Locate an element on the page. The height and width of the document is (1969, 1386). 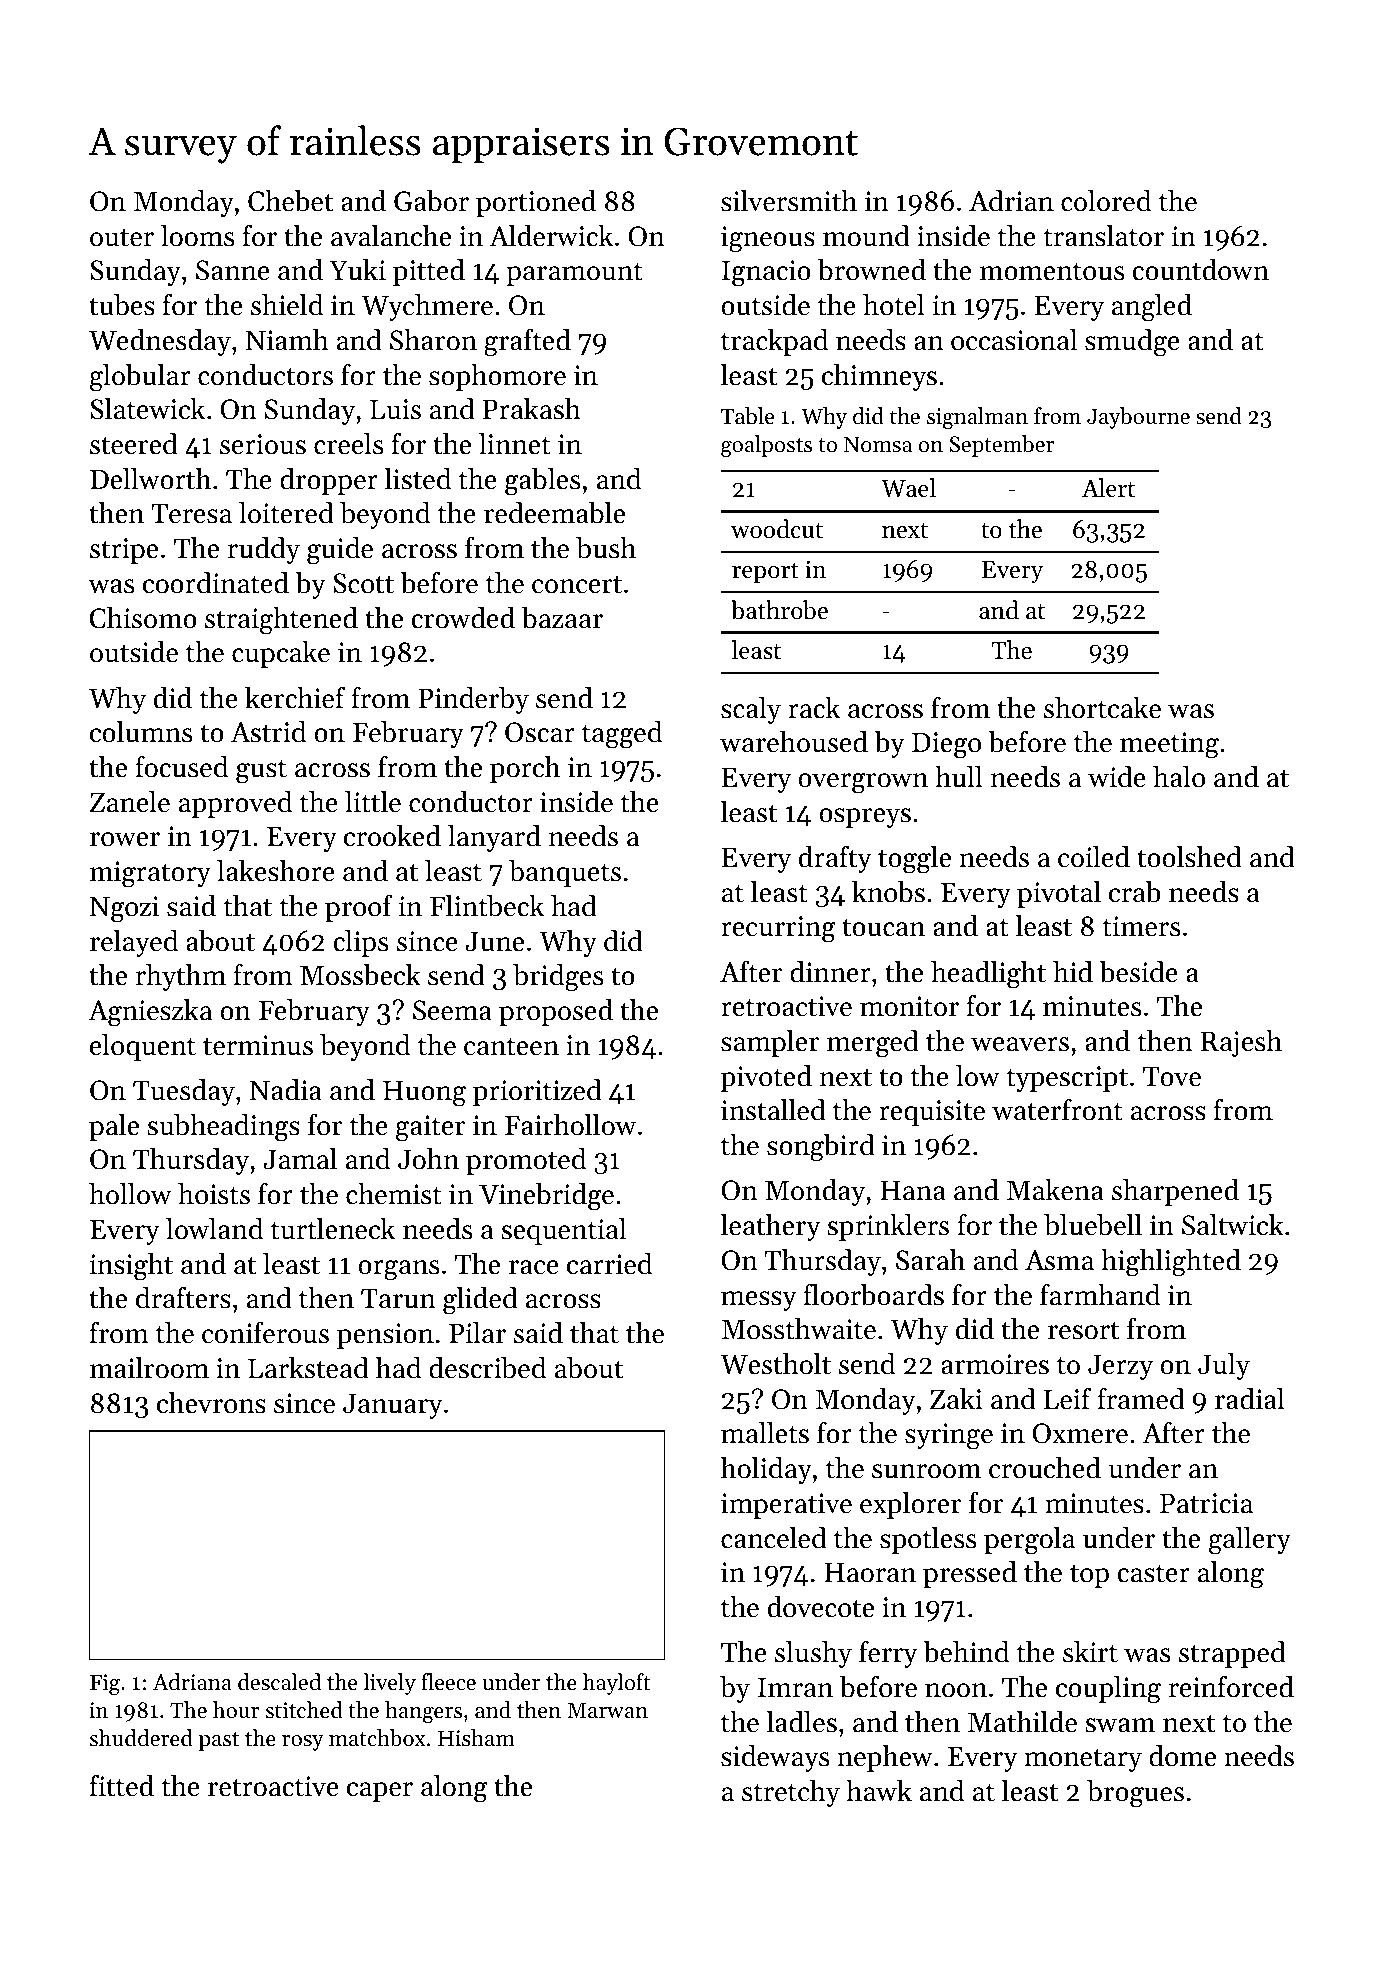
stretchy is located at coordinates (791, 1793).
